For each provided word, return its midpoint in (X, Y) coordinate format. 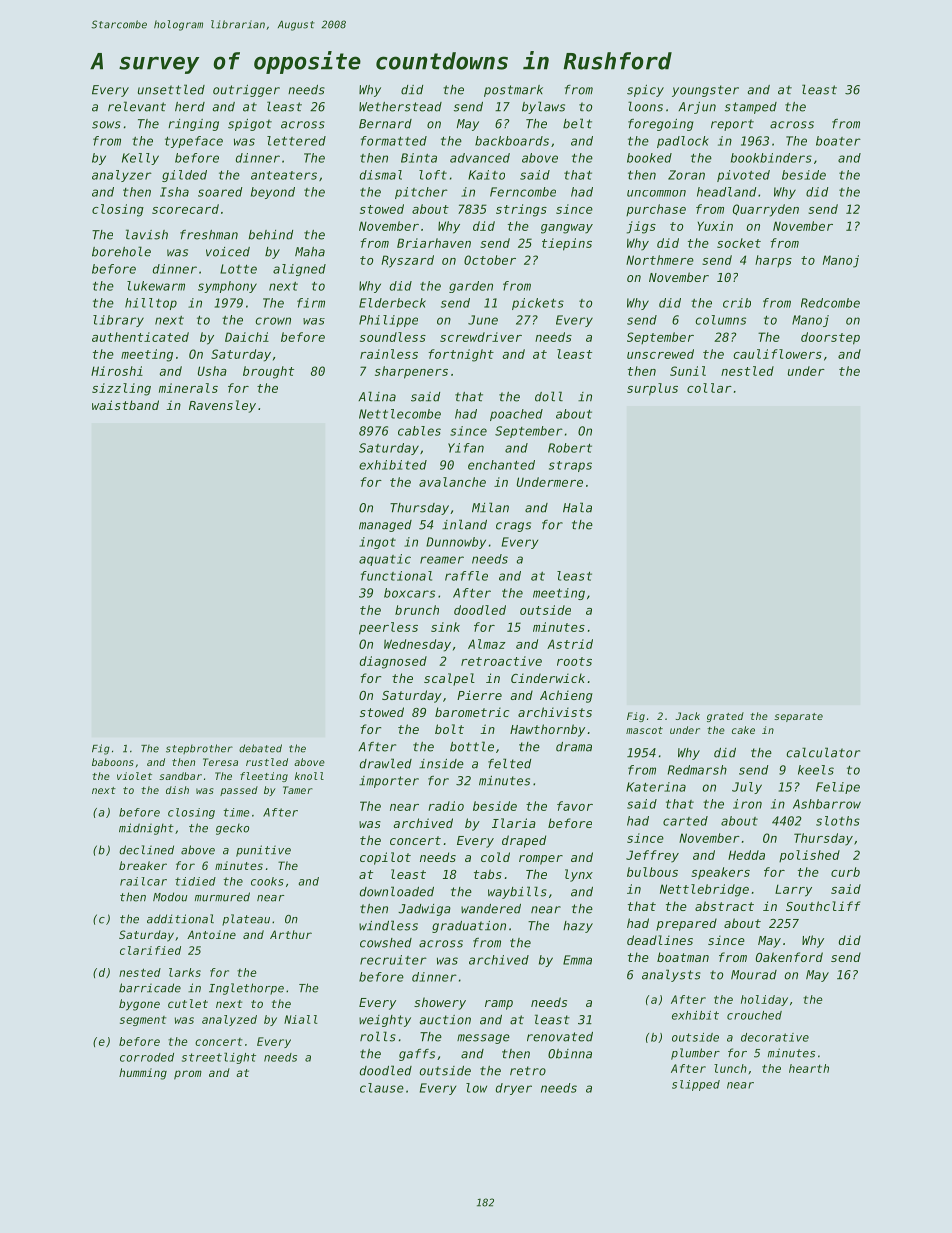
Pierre (479, 695)
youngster (705, 91)
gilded (184, 176)
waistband (125, 405)
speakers (720, 873)
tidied (195, 881)
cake (743, 730)
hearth (809, 1068)
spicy (645, 91)
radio (446, 806)
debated (260, 748)
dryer (514, 1089)
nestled (747, 371)
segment (143, 1021)
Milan (490, 507)
